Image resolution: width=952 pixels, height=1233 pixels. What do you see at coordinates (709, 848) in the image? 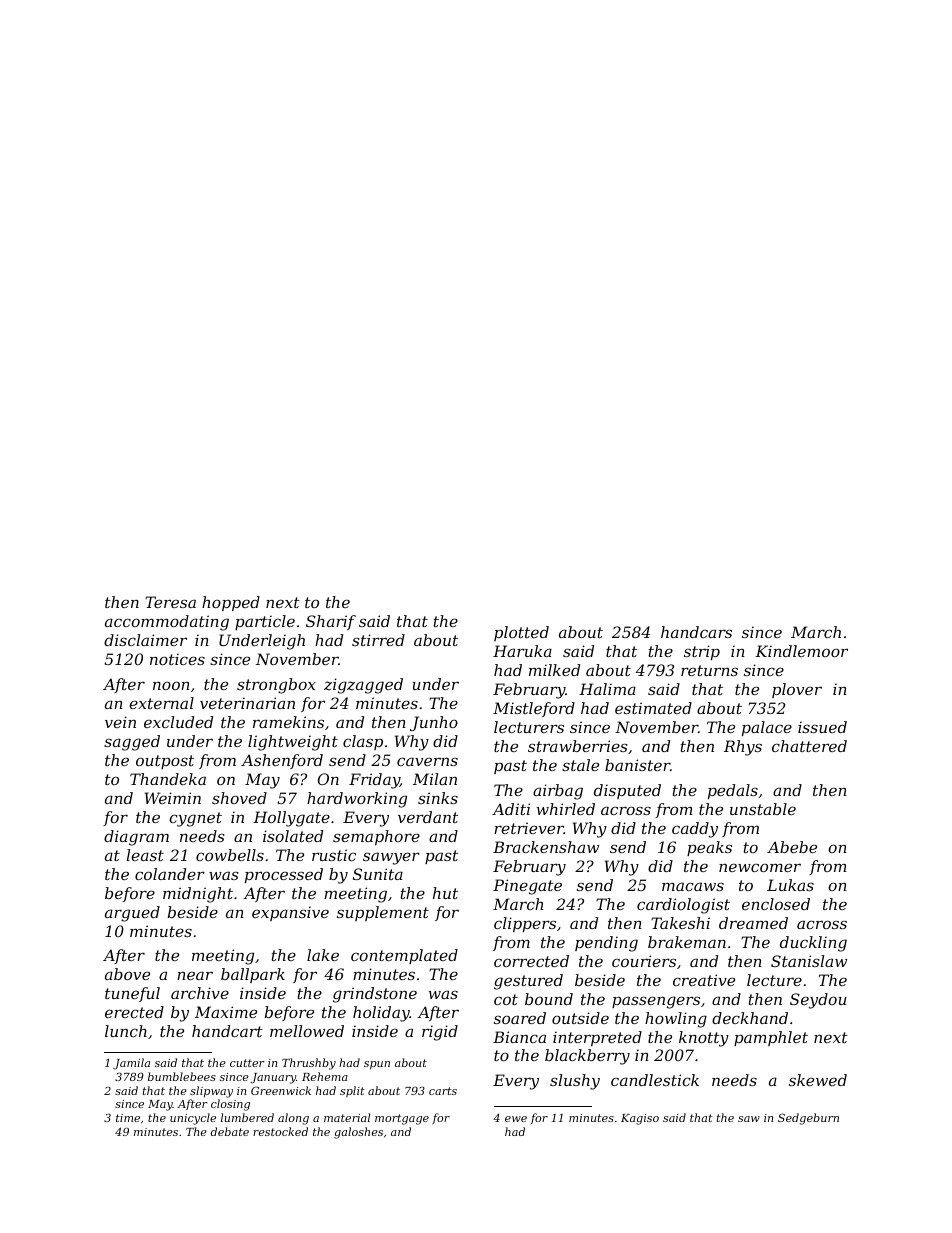
I see `peaks` at bounding box center [709, 848].
